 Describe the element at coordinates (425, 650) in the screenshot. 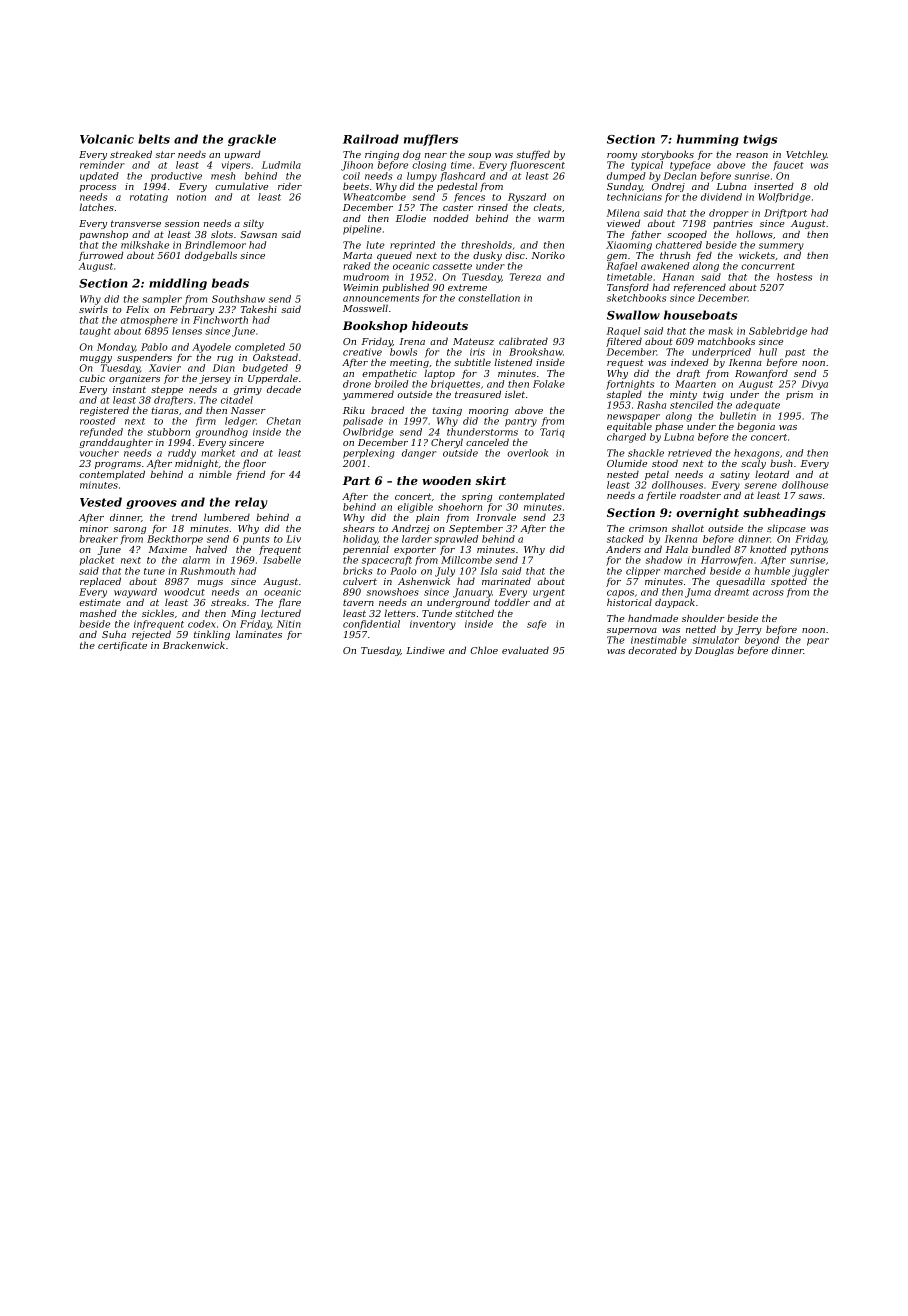

I see `Lindiwe` at that location.
